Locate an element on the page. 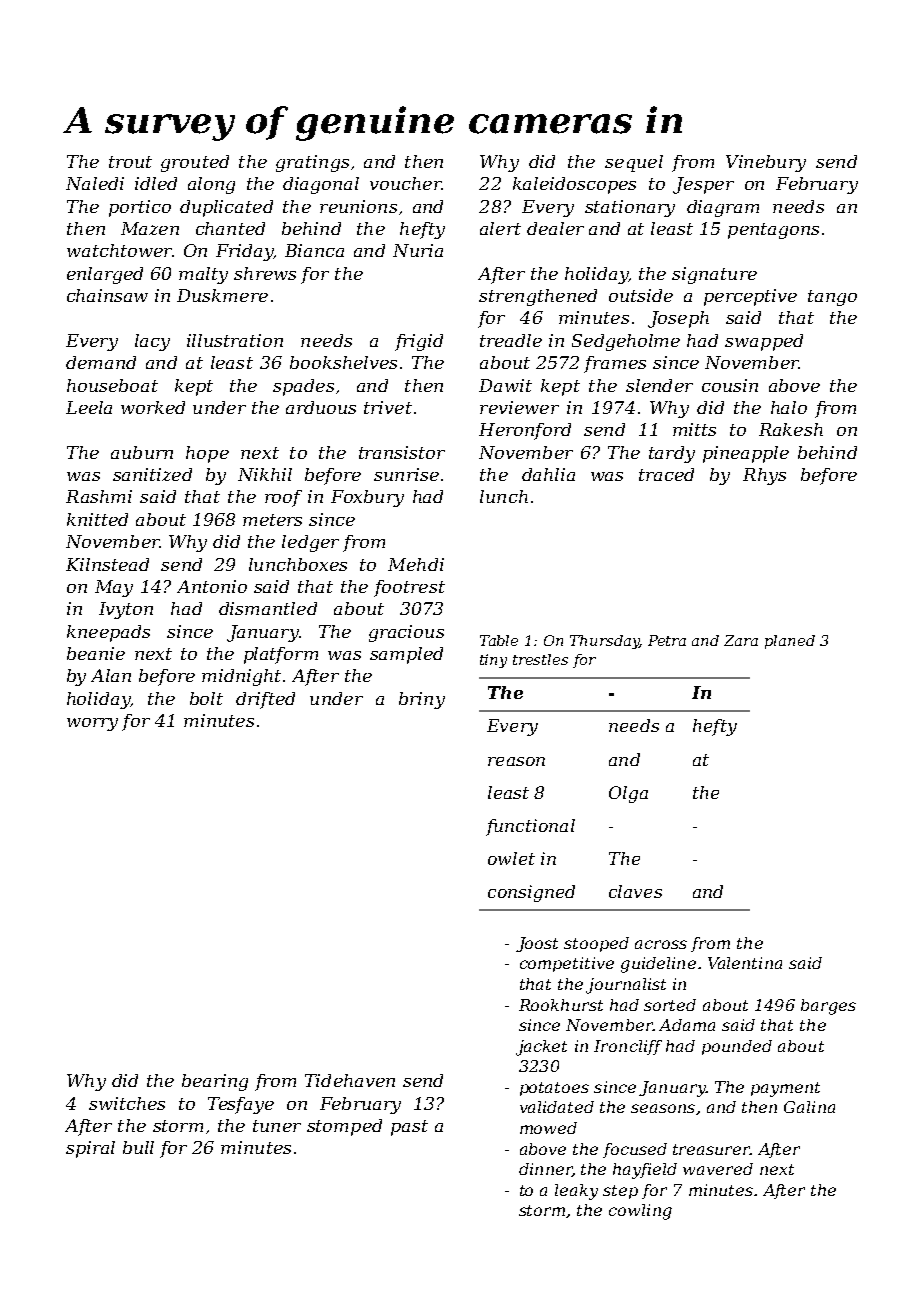  Leela is located at coordinates (89, 407).
